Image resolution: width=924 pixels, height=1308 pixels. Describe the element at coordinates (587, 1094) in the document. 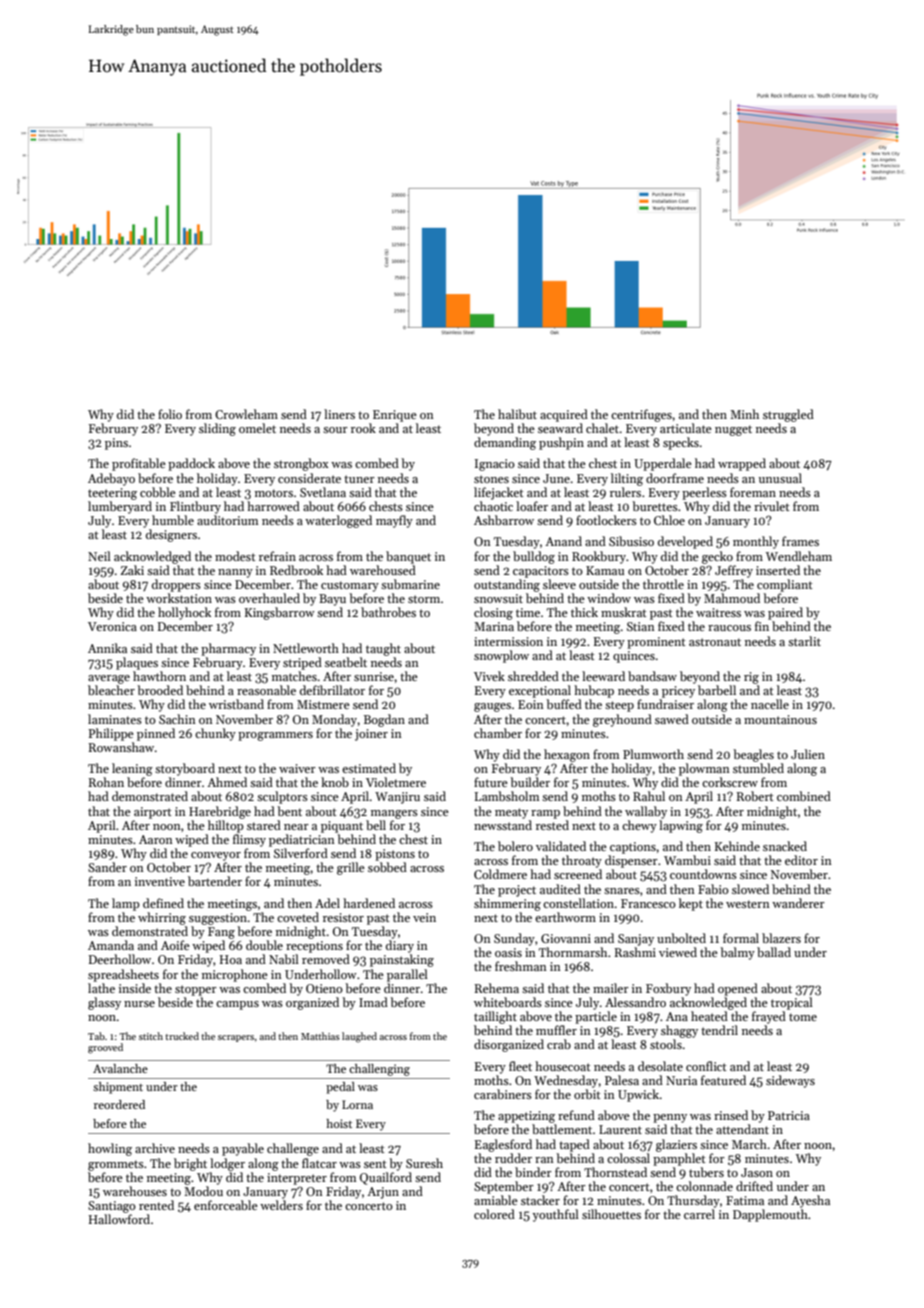

I see `orbit` at that location.
